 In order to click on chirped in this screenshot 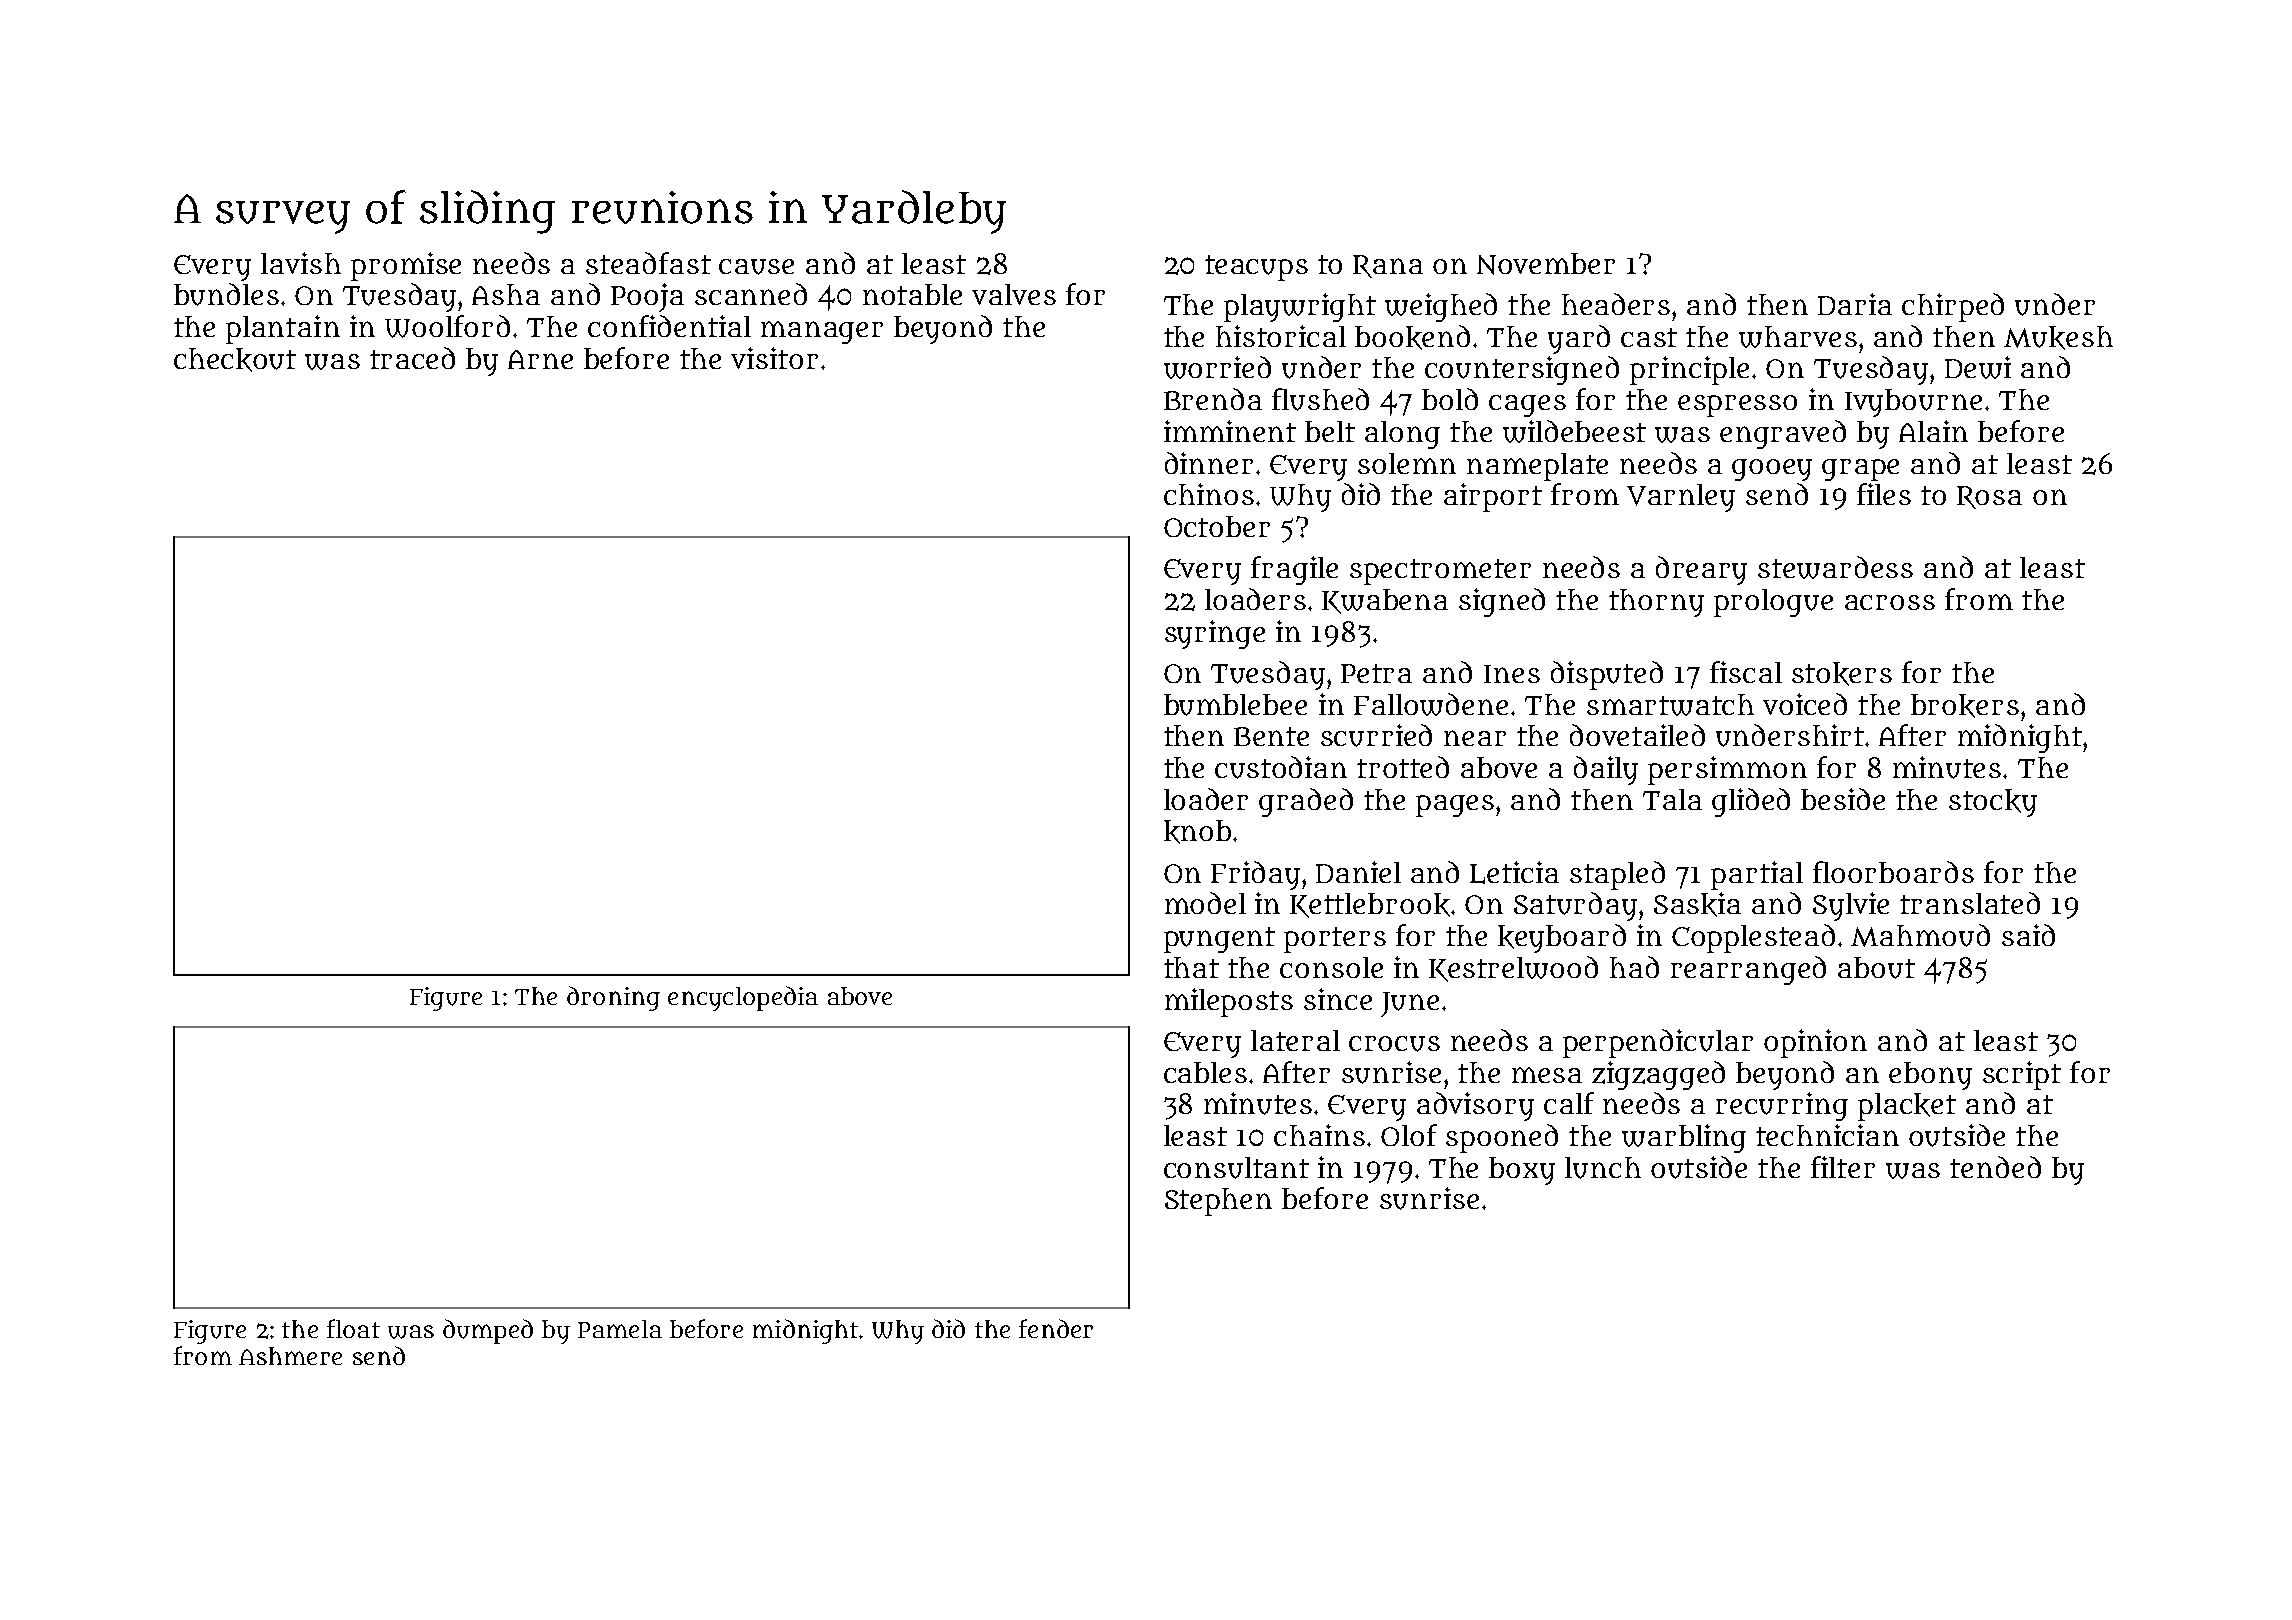, I will do `click(1953, 307)`.
